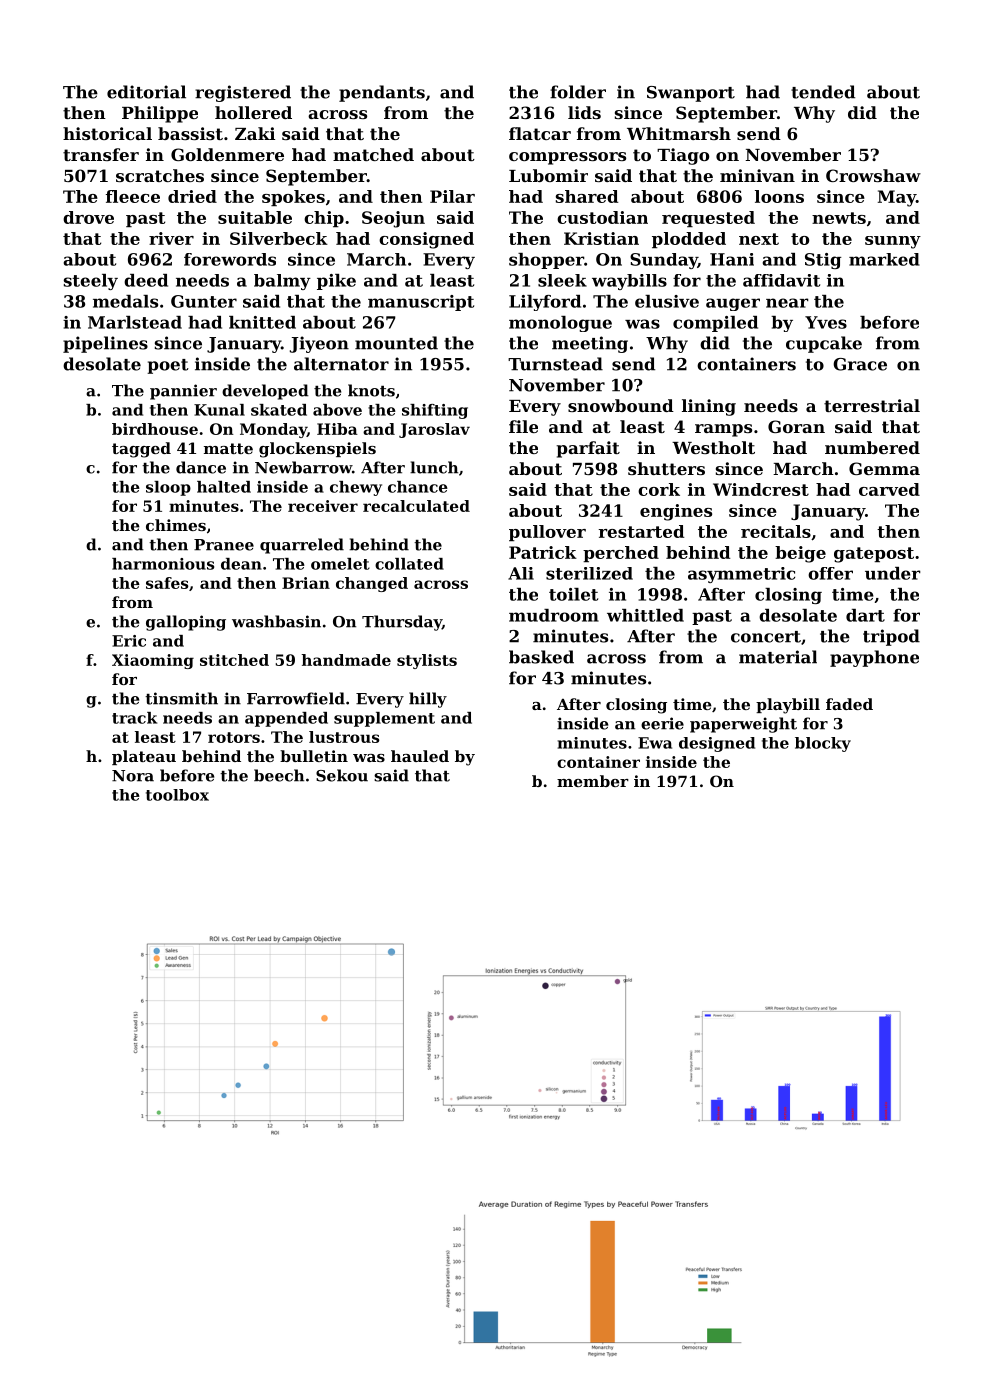 The height and width of the screenshot is (1396, 983). What do you see at coordinates (590, 344) in the screenshot?
I see `meeting` at bounding box center [590, 344].
